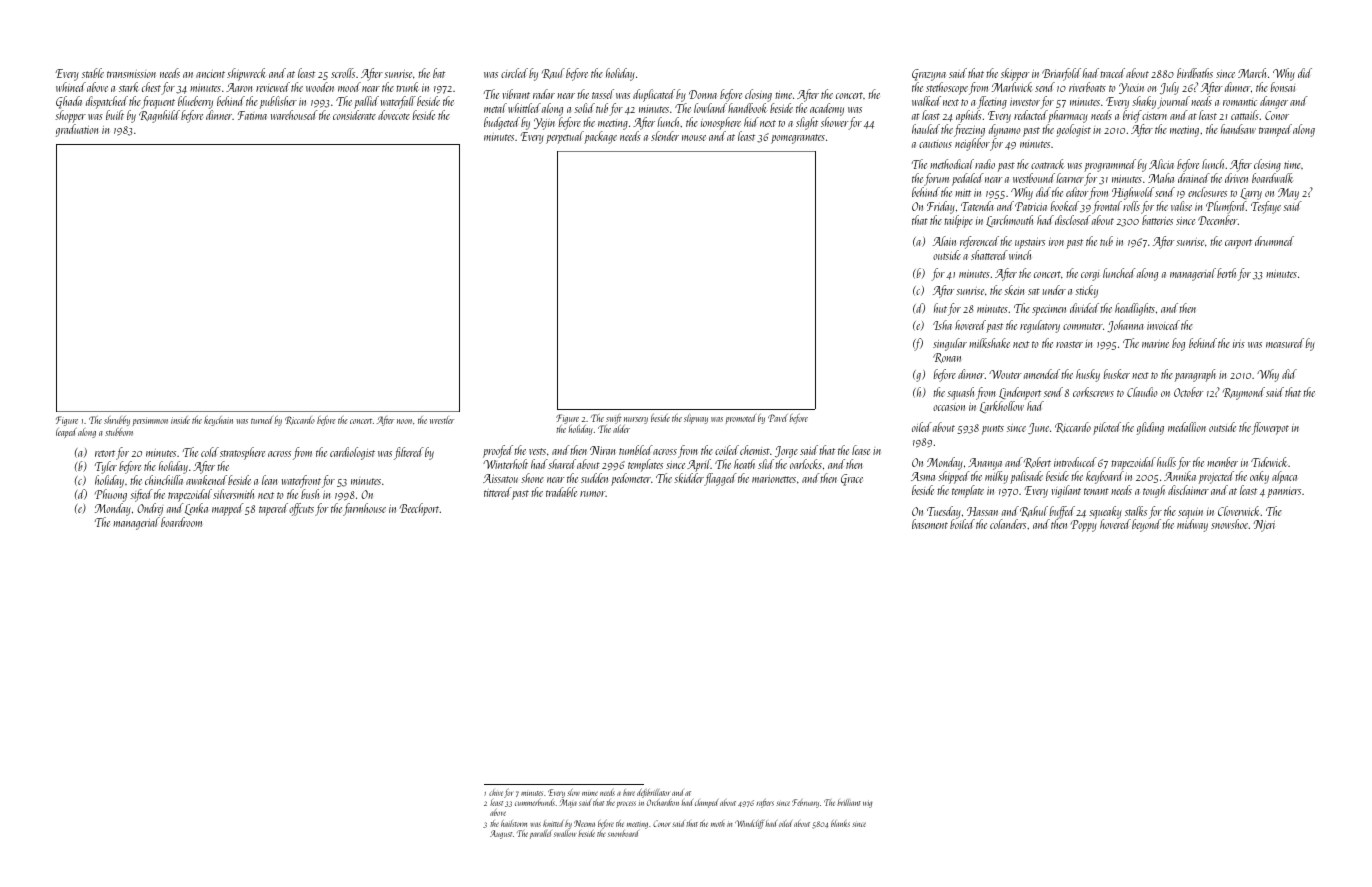  Describe the element at coordinates (501, 834) in the document. I see `August` at that location.
